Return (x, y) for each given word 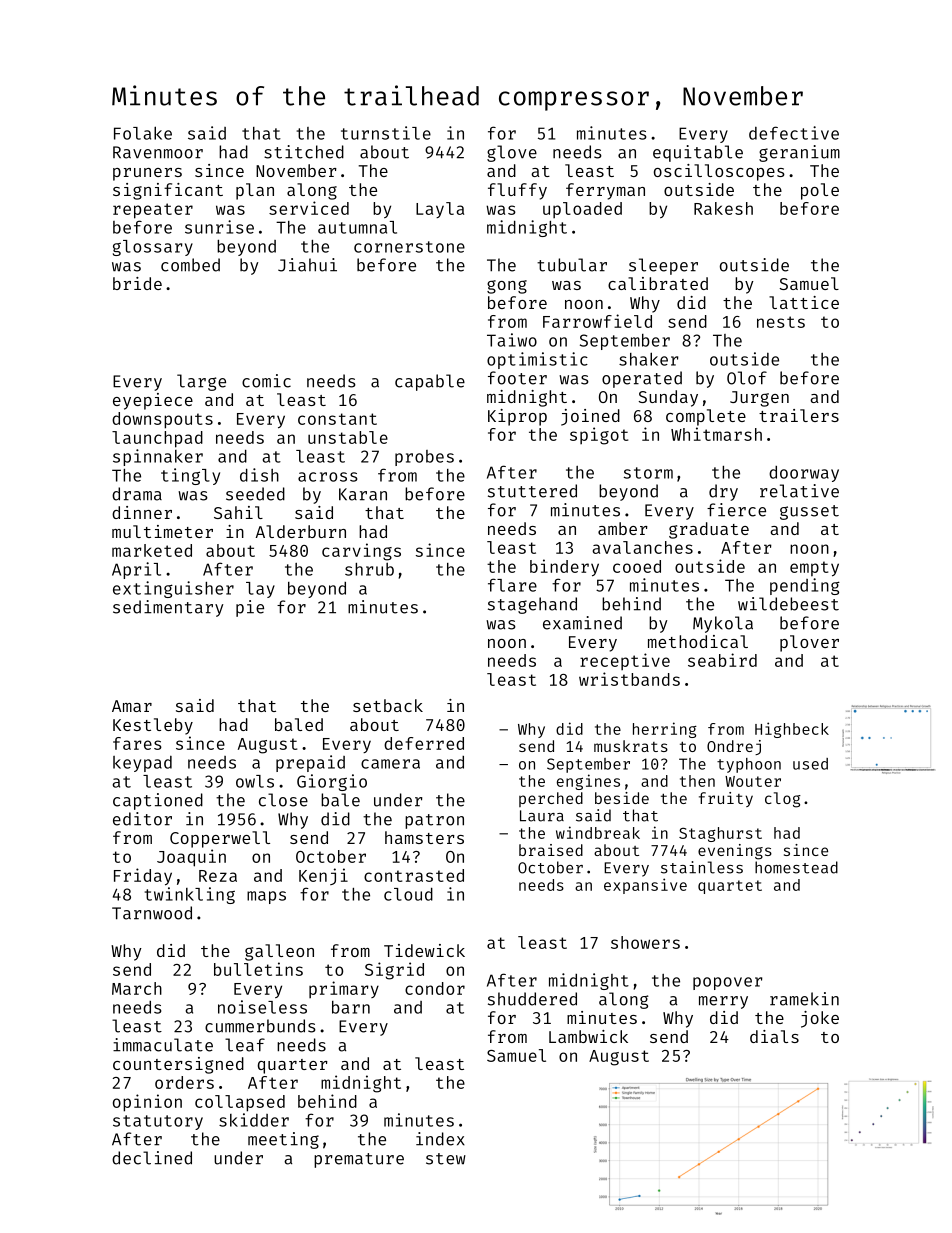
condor (435, 988)
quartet (730, 887)
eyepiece (153, 401)
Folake (143, 133)
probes (424, 458)
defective (794, 133)
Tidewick (424, 950)
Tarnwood (152, 913)
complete (706, 417)
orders (184, 1082)
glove (512, 153)
